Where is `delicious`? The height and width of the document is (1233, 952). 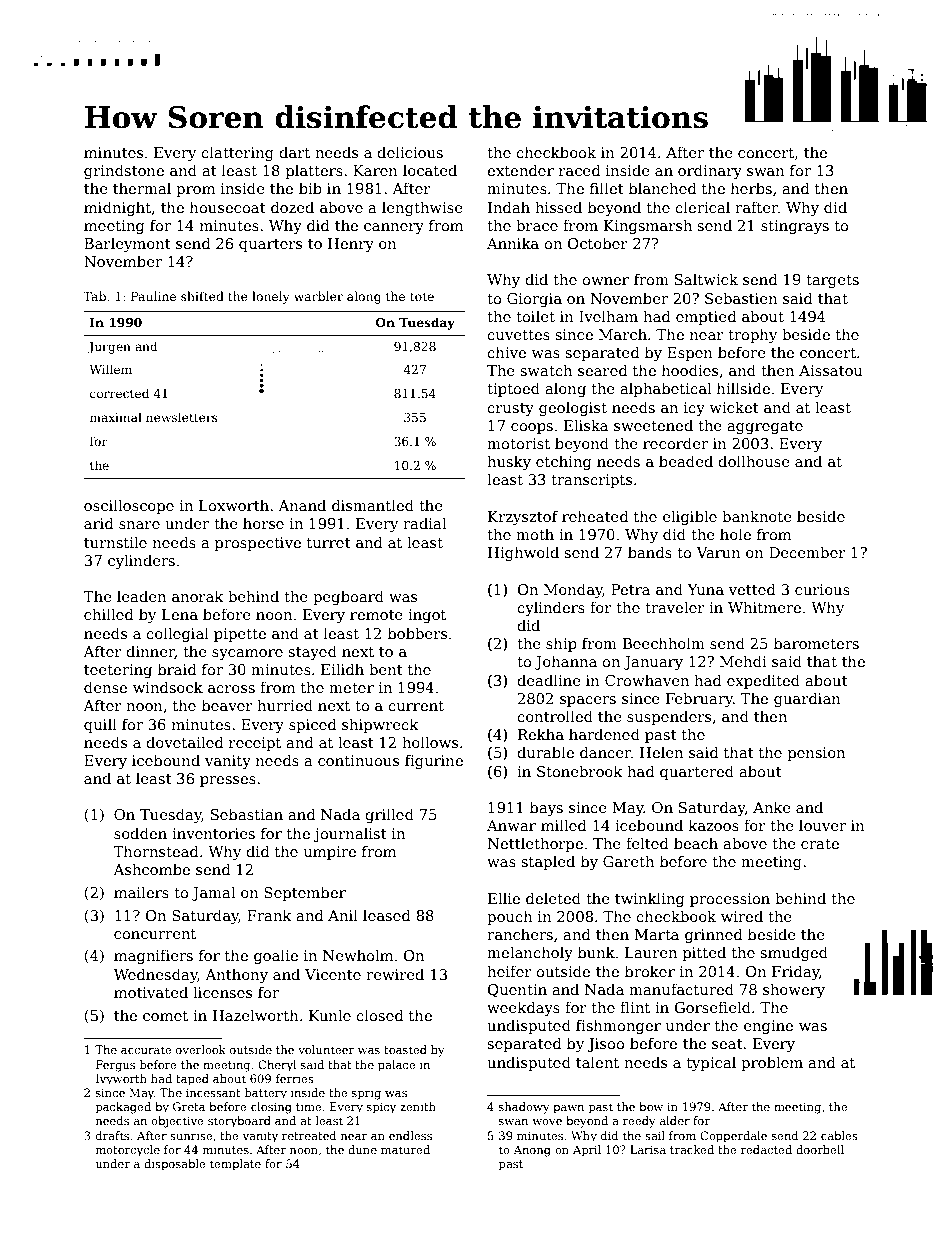 delicious is located at coordinates (410, 152).
